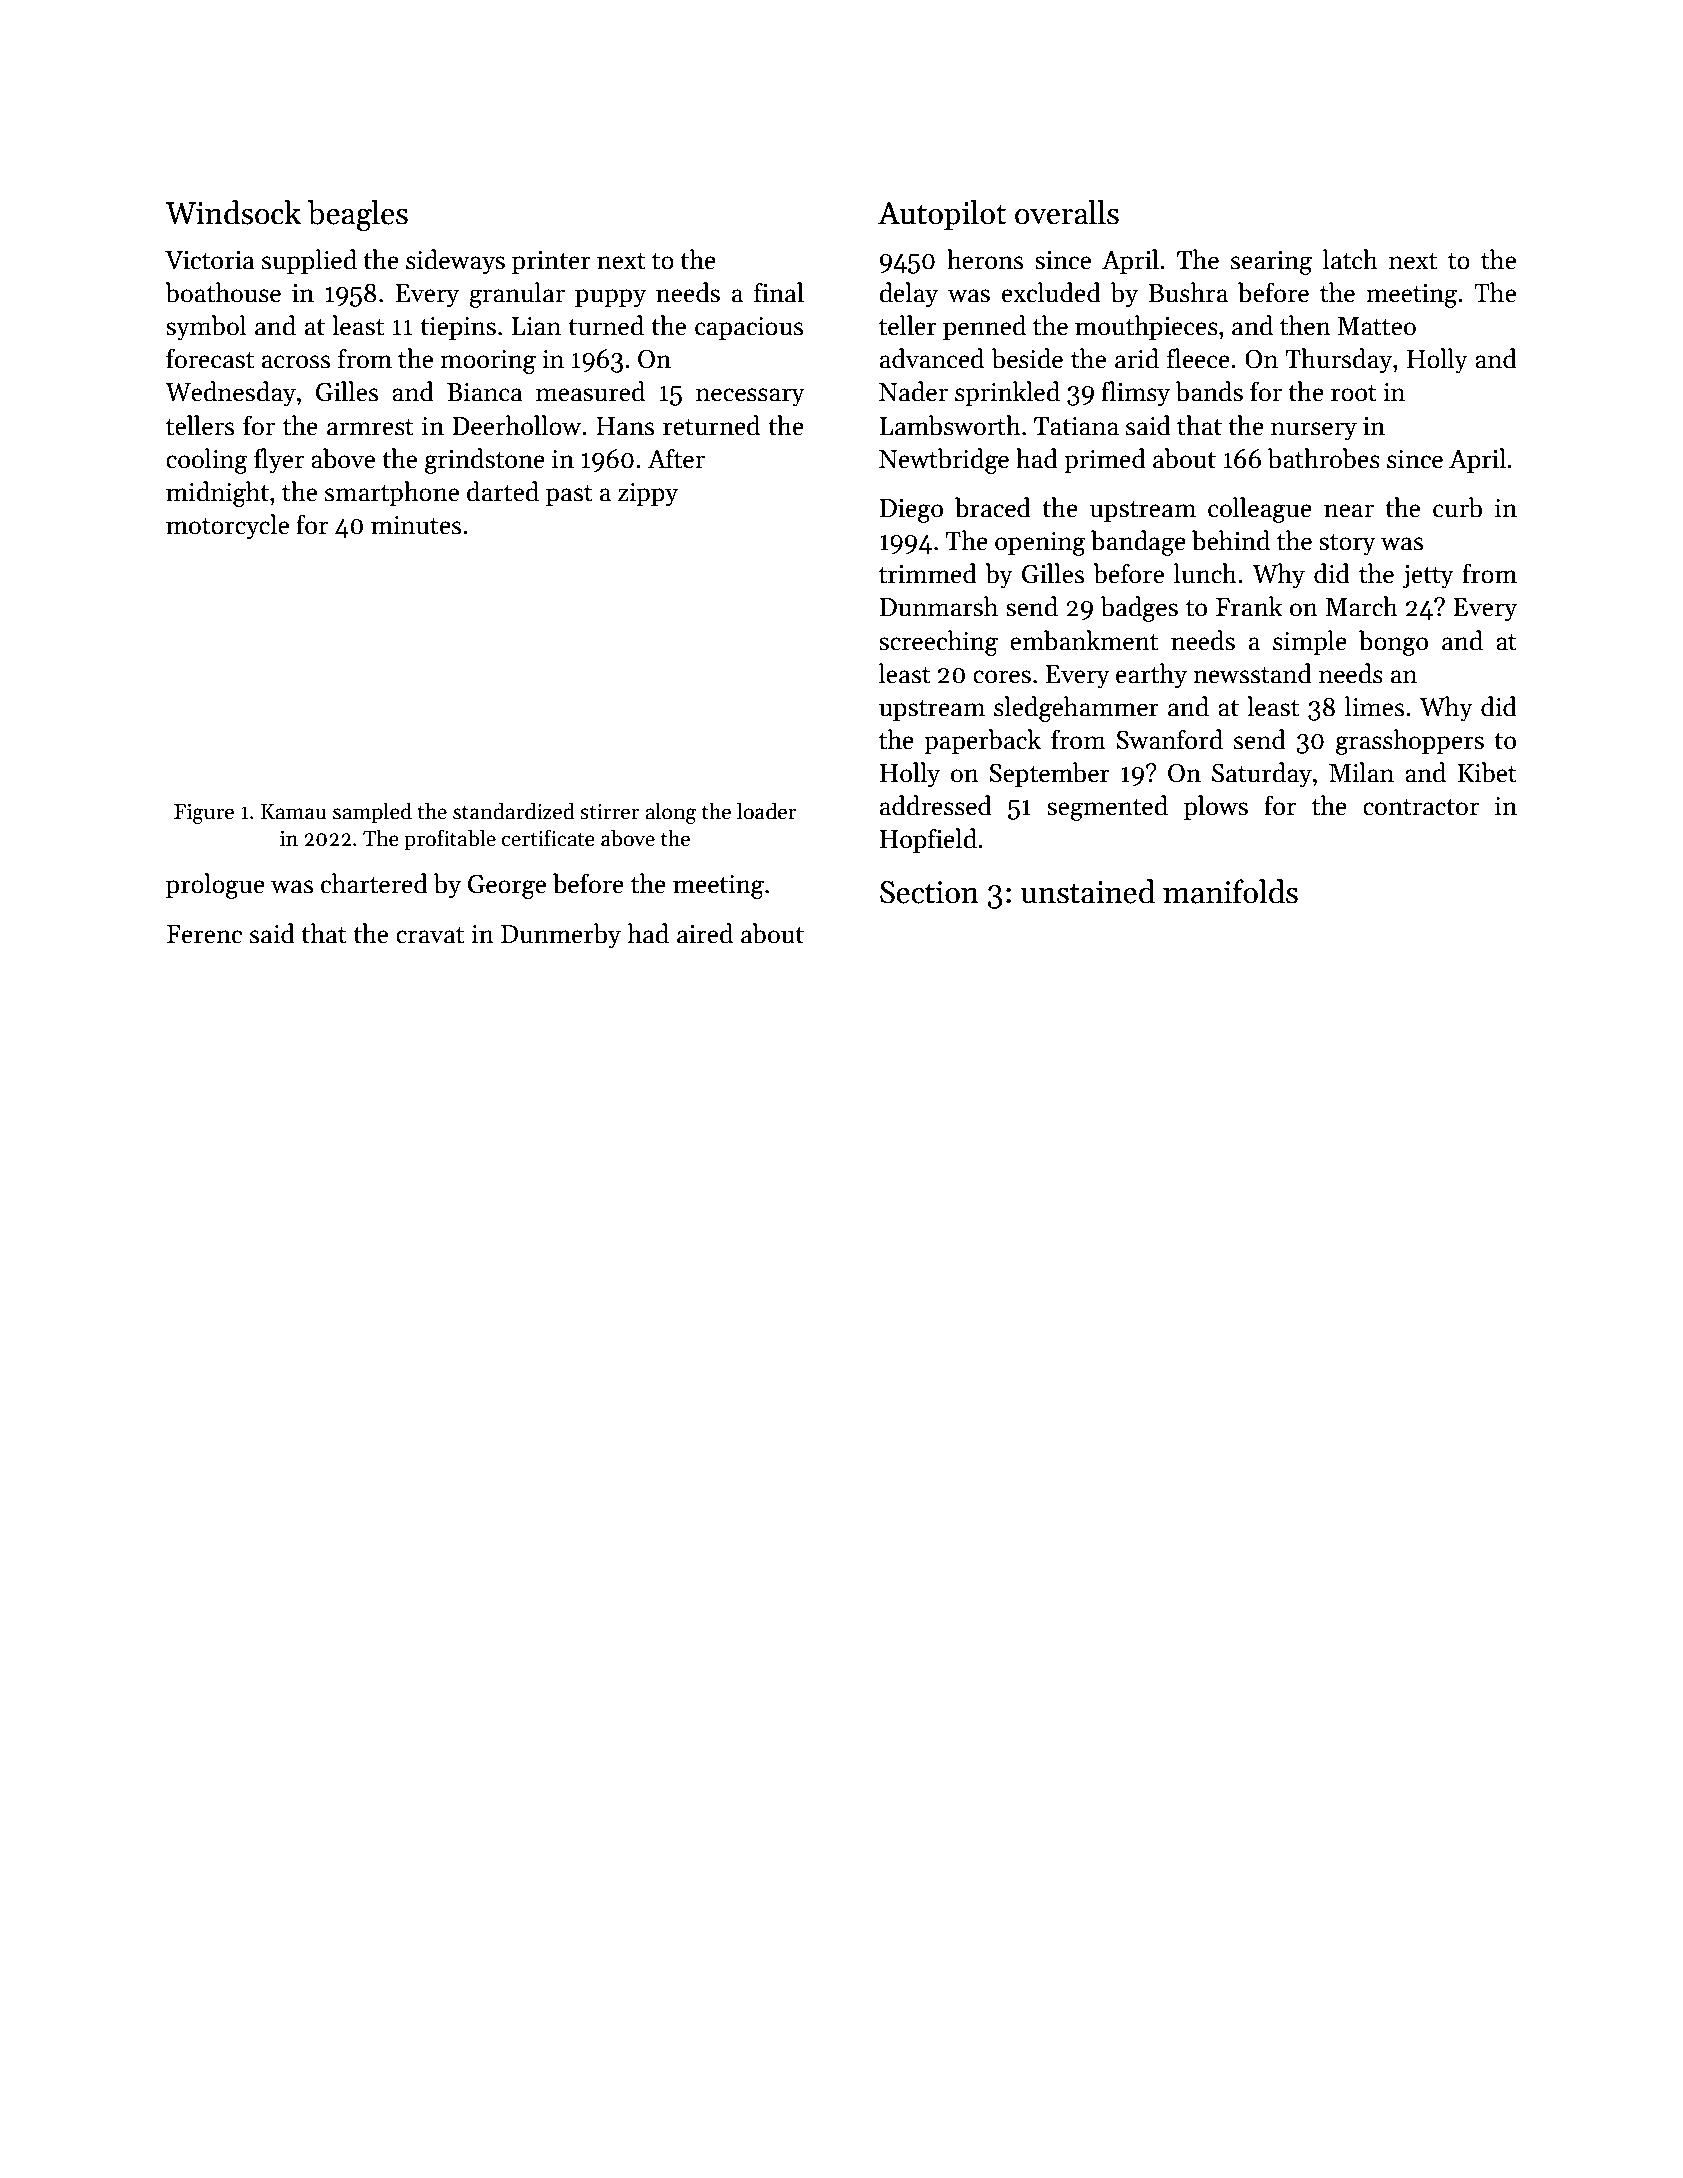 The height and width of the image is (2178, 1683). I want to click on capacious, so click(749, 328).
